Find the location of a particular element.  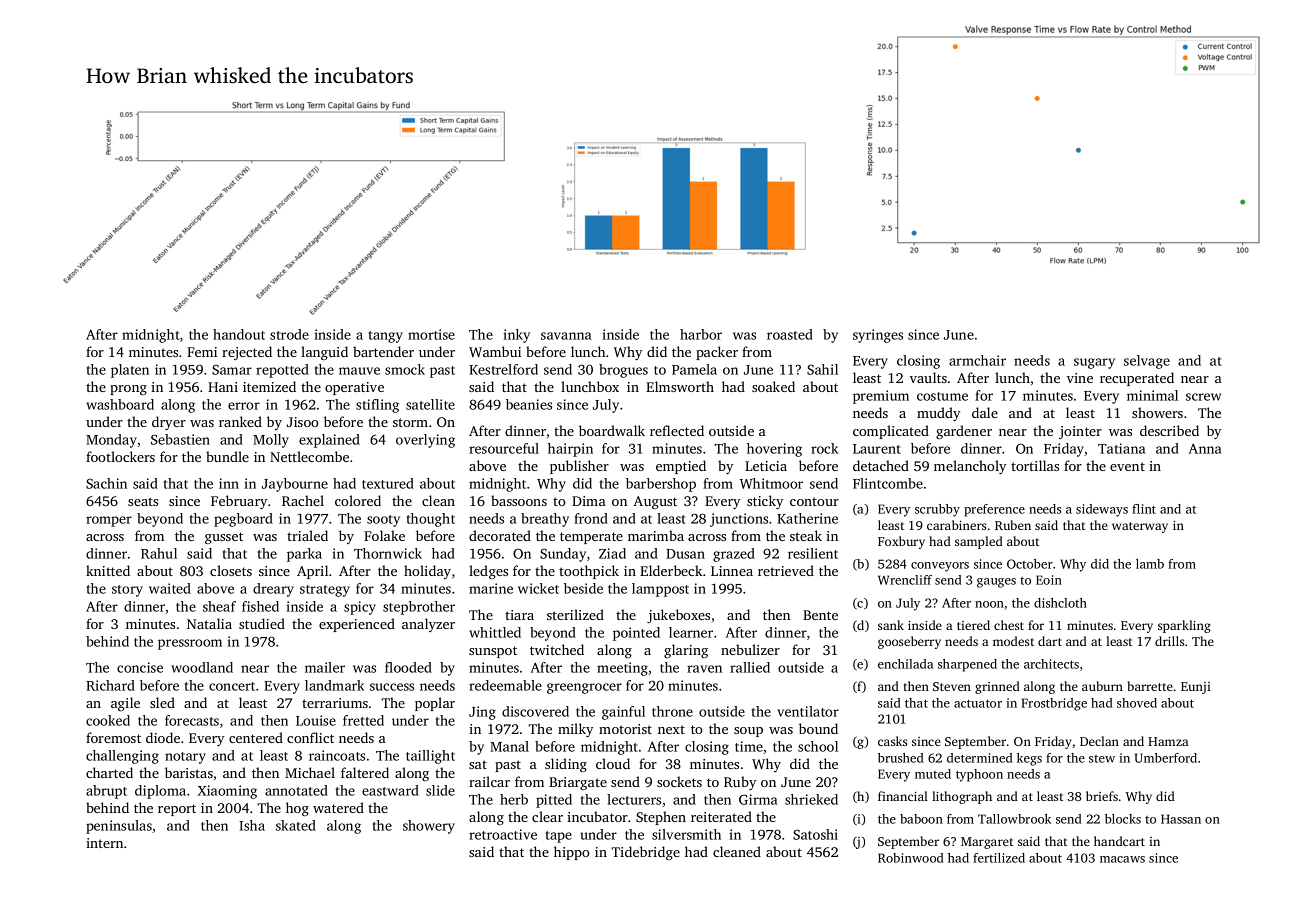

briefs is located at coordinates (1102, 796).
